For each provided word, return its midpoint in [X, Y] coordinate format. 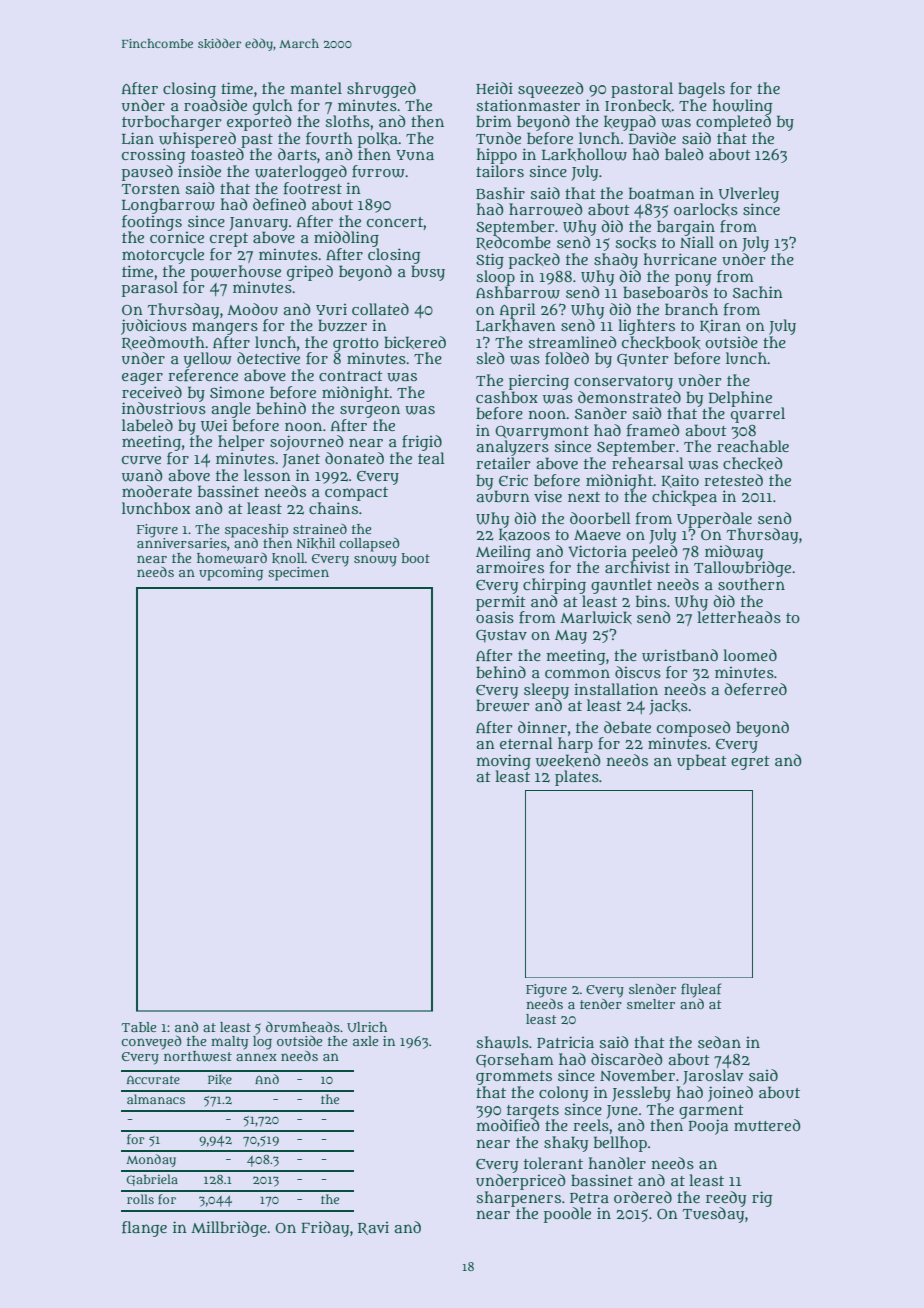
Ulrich [367, 1027]
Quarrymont [542, 433]
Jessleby [641, 1094]
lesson [267, 475]
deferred [755, 689]
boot [416, 558]
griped [310, 273]
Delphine [740, 399]
